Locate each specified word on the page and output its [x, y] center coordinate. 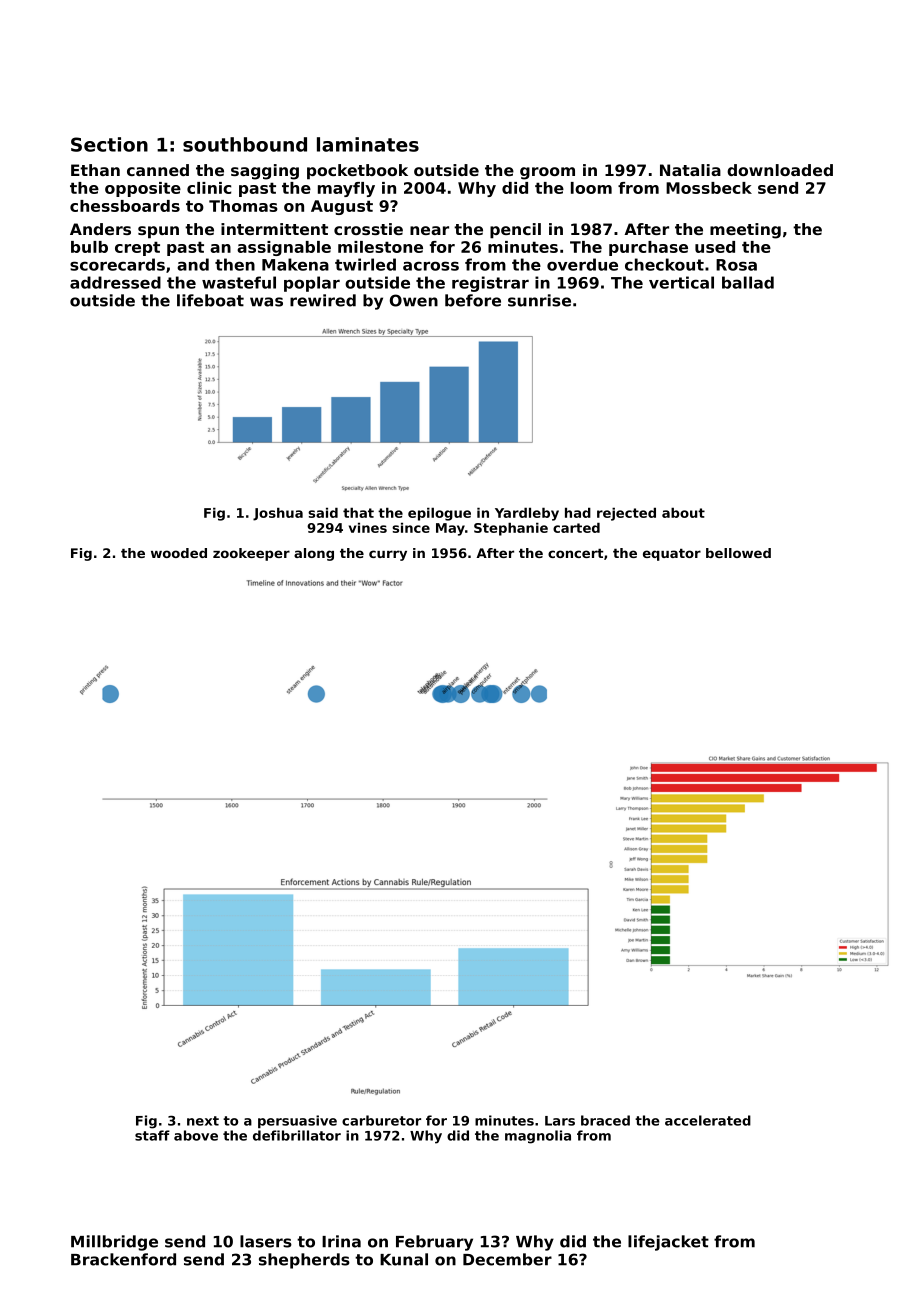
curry [388, 555]
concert [575, 553]
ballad [748, 282]
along [314, 554]
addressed [115, 282]
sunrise [539, 300]
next [203, 1121]
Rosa [736, 265]
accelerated [708, 1120]
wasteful [239, 282]
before [473, 300]
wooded [179, 553]
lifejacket [668, 1243]
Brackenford [123, 1259]
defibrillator [297, 1135]
